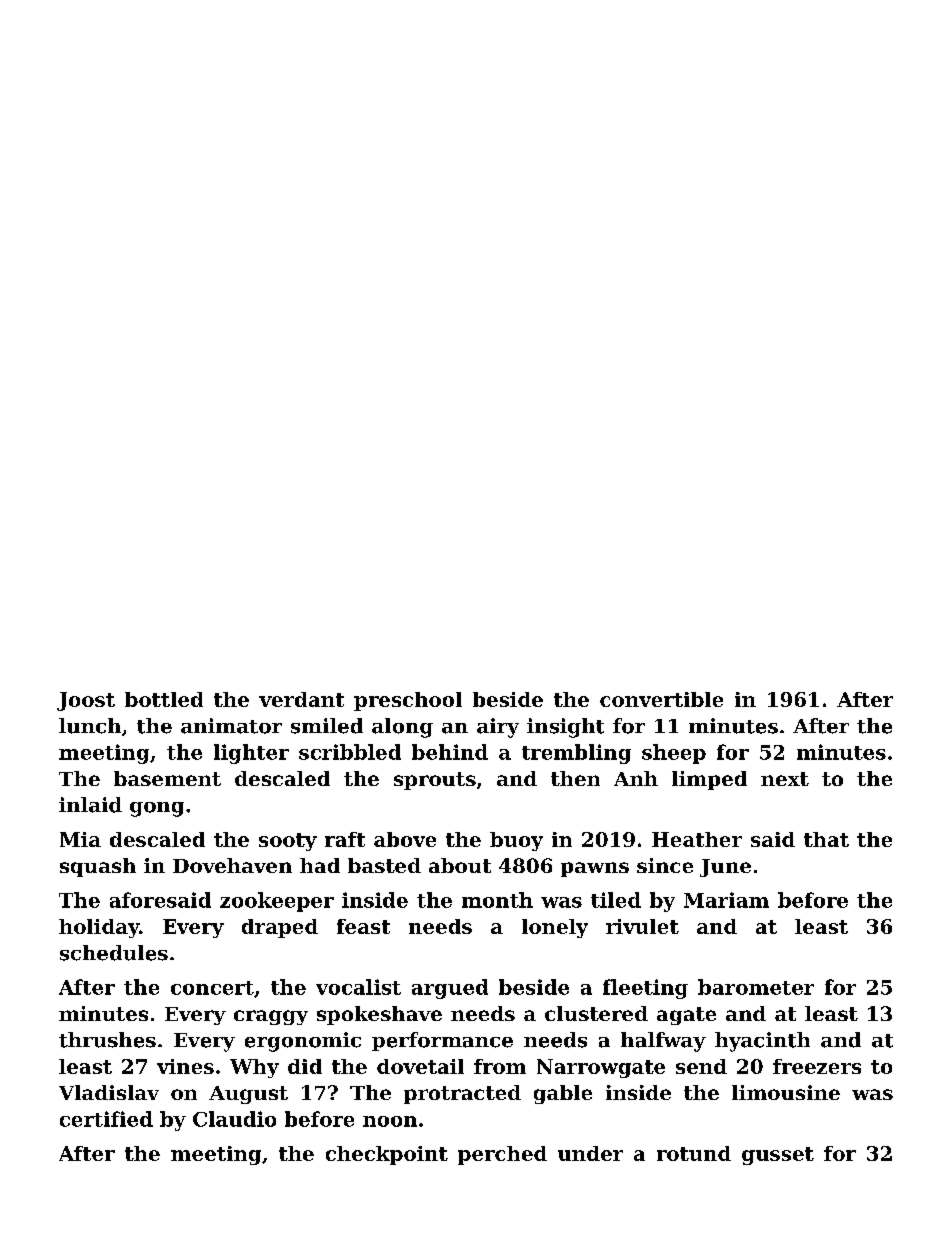 The width and height of the document is (952, 1233). Describe the element at coordinates (661, 699) in the document. I see `convertible` at that location.
